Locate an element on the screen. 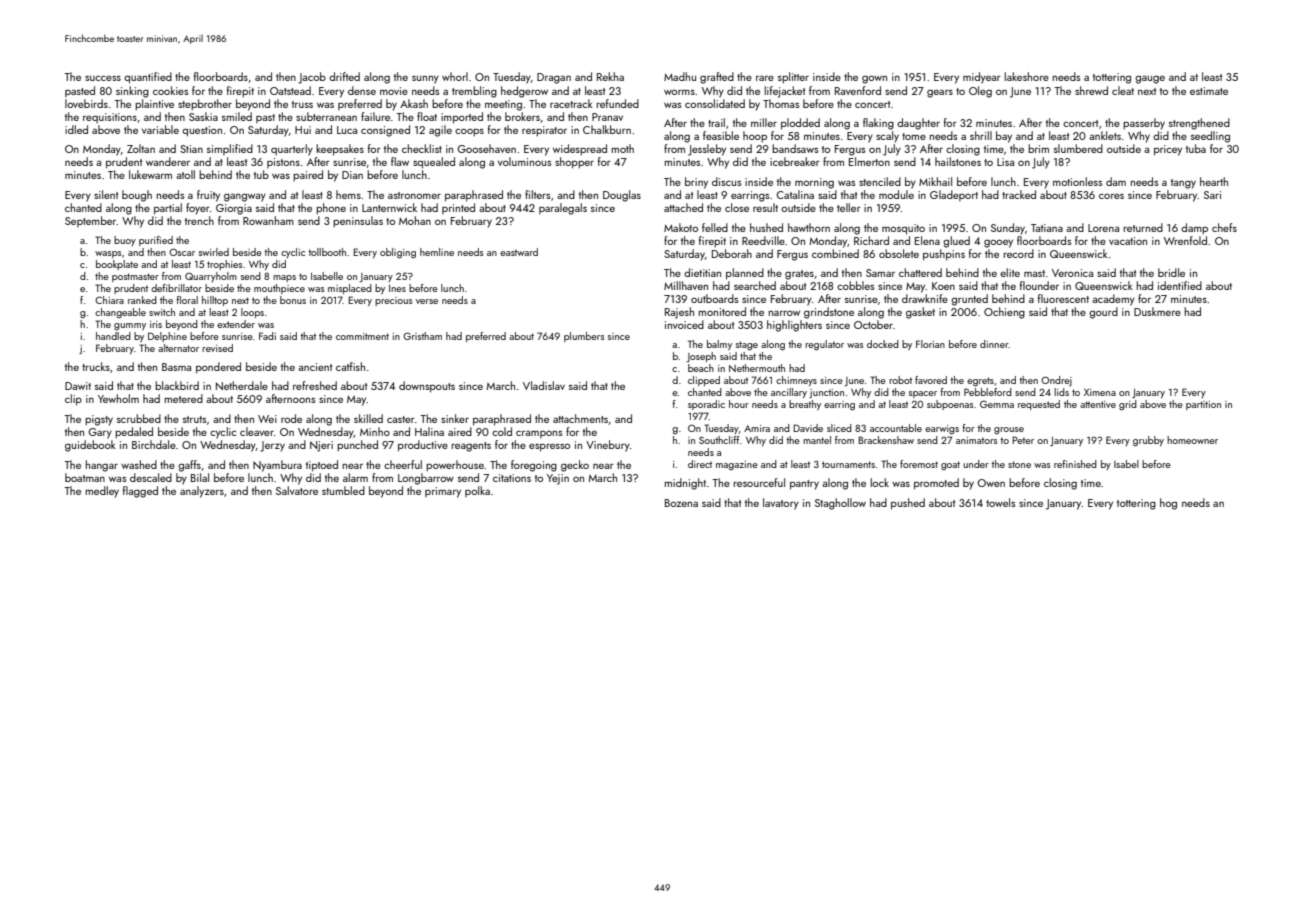 The width and height of the screenshot is (1308, 924). motionless is located at coordinates (1078, 181).
